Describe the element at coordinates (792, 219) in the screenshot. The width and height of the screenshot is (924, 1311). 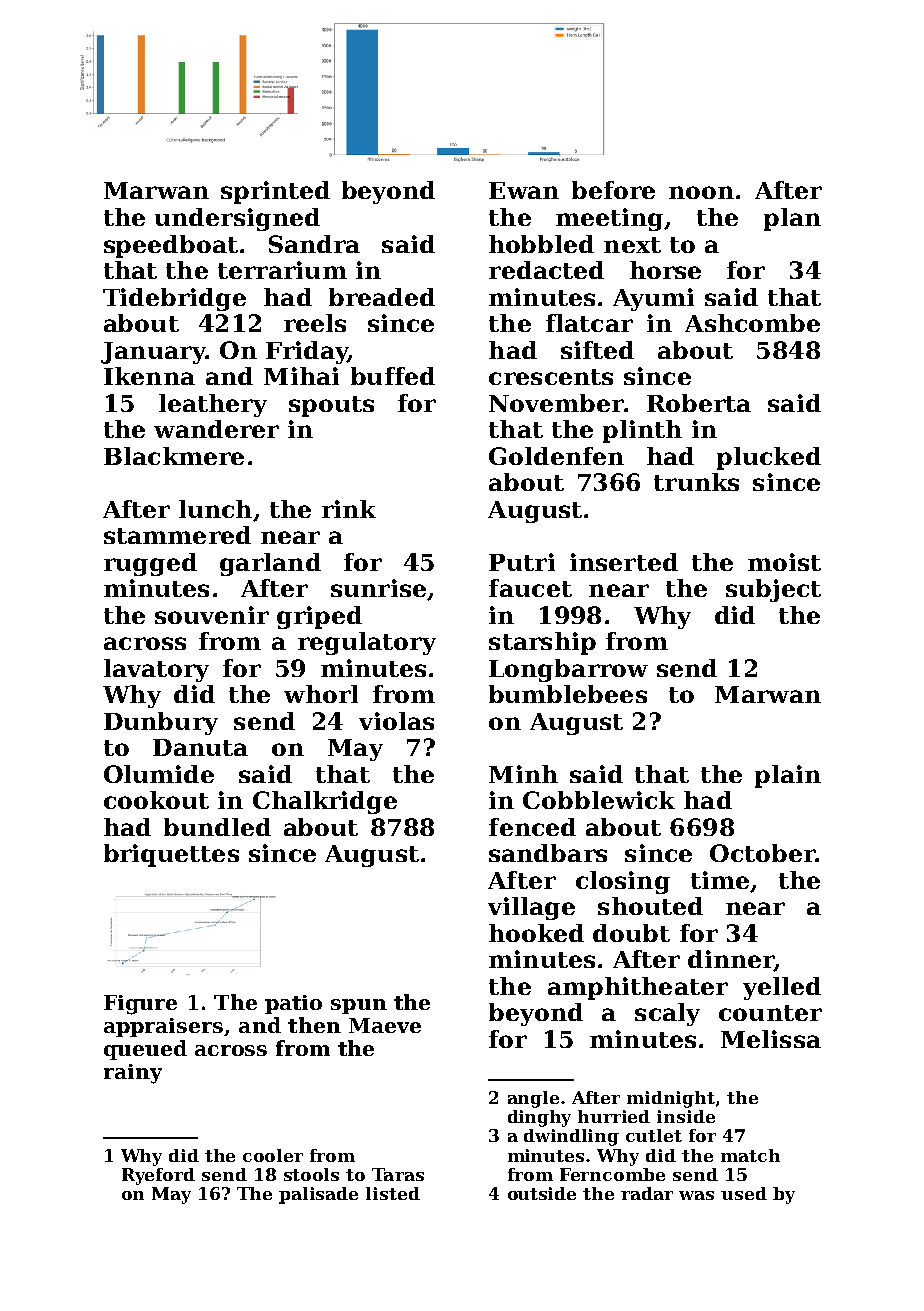
I see `plan` at that location.
